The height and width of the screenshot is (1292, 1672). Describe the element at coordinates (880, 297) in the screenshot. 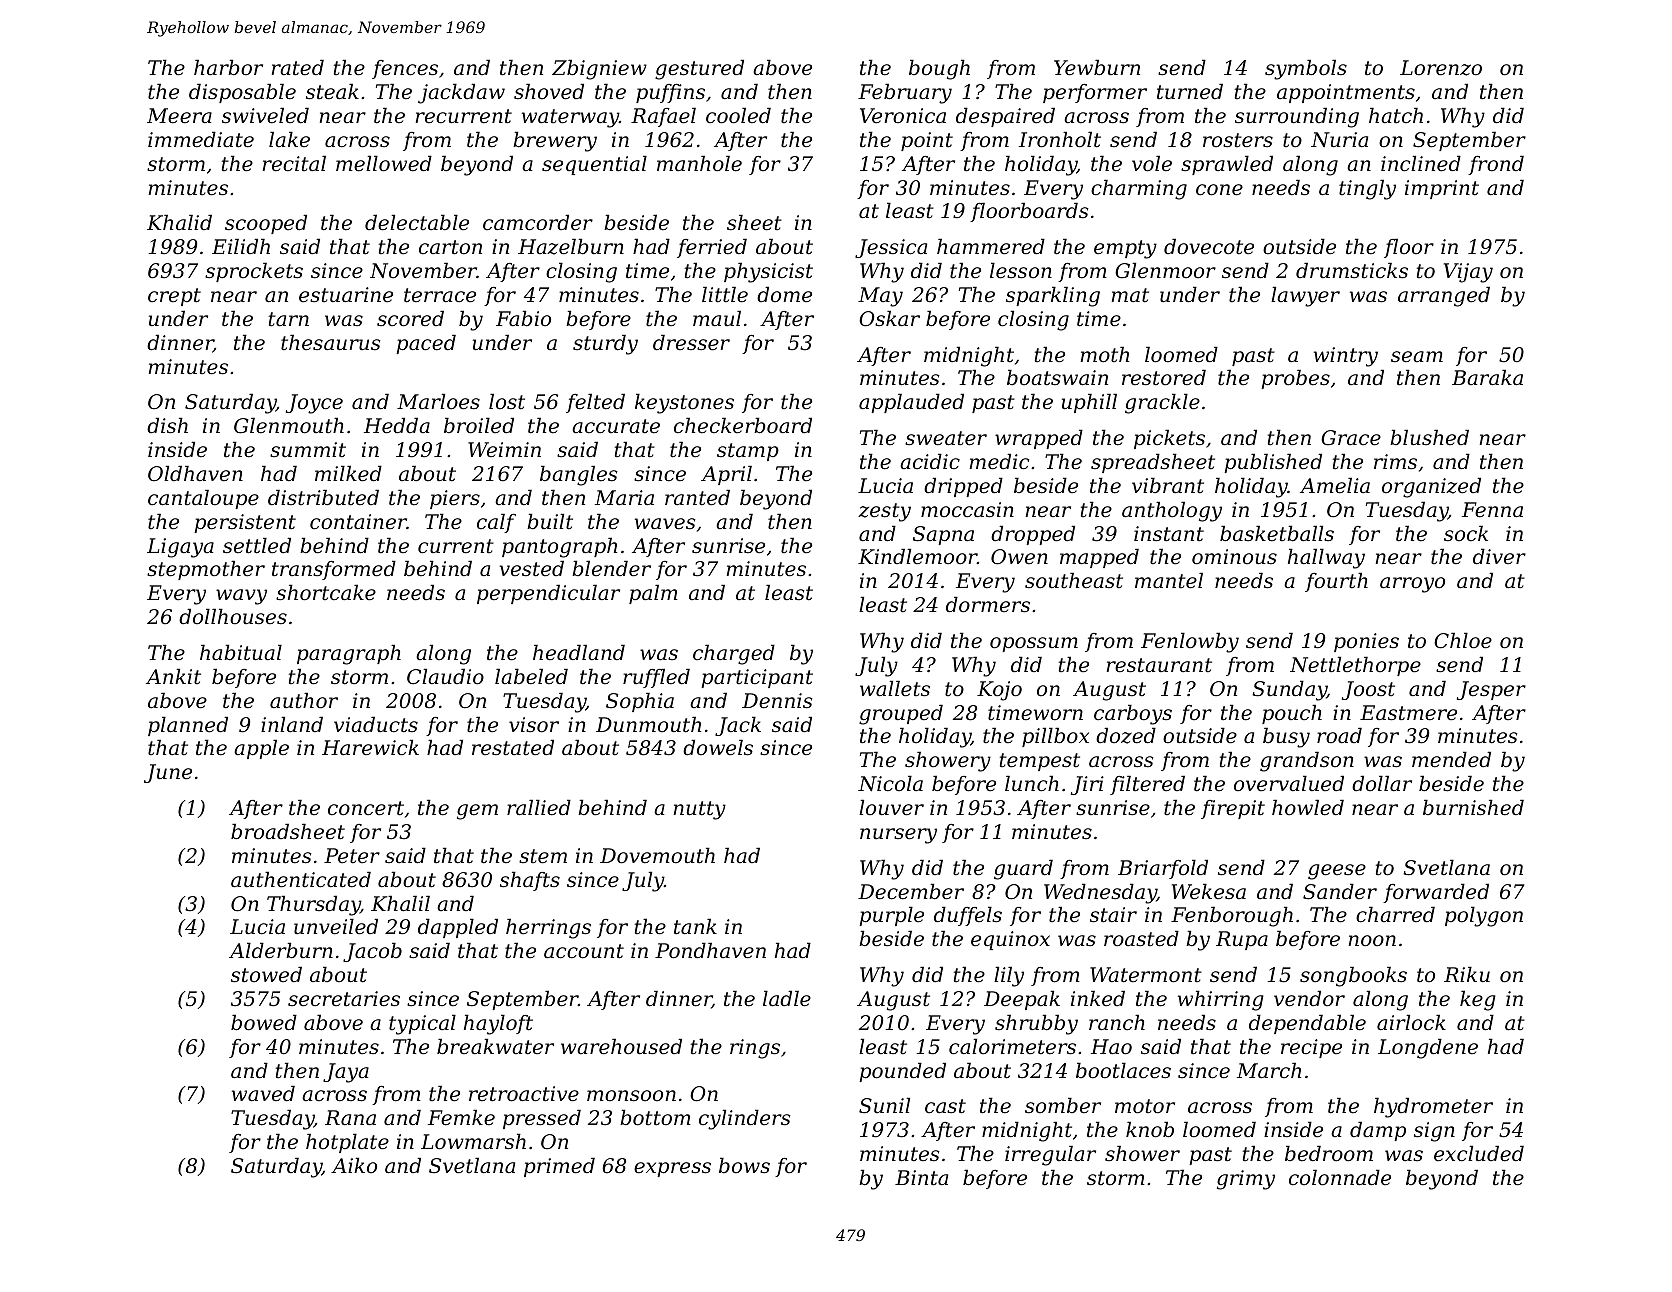

I see `May` at that location.
